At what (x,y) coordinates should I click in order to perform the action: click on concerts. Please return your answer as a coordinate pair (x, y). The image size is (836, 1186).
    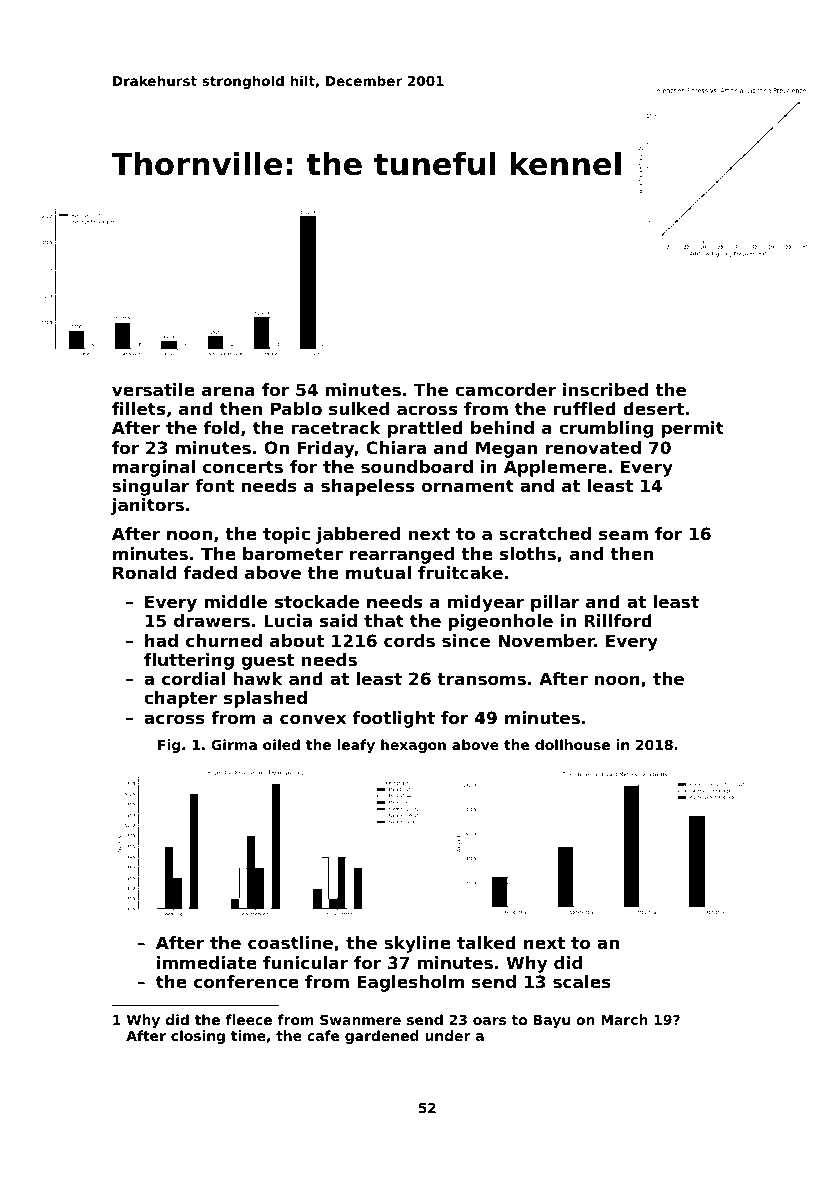
    Looking at the image, I should click on (243, 467).
